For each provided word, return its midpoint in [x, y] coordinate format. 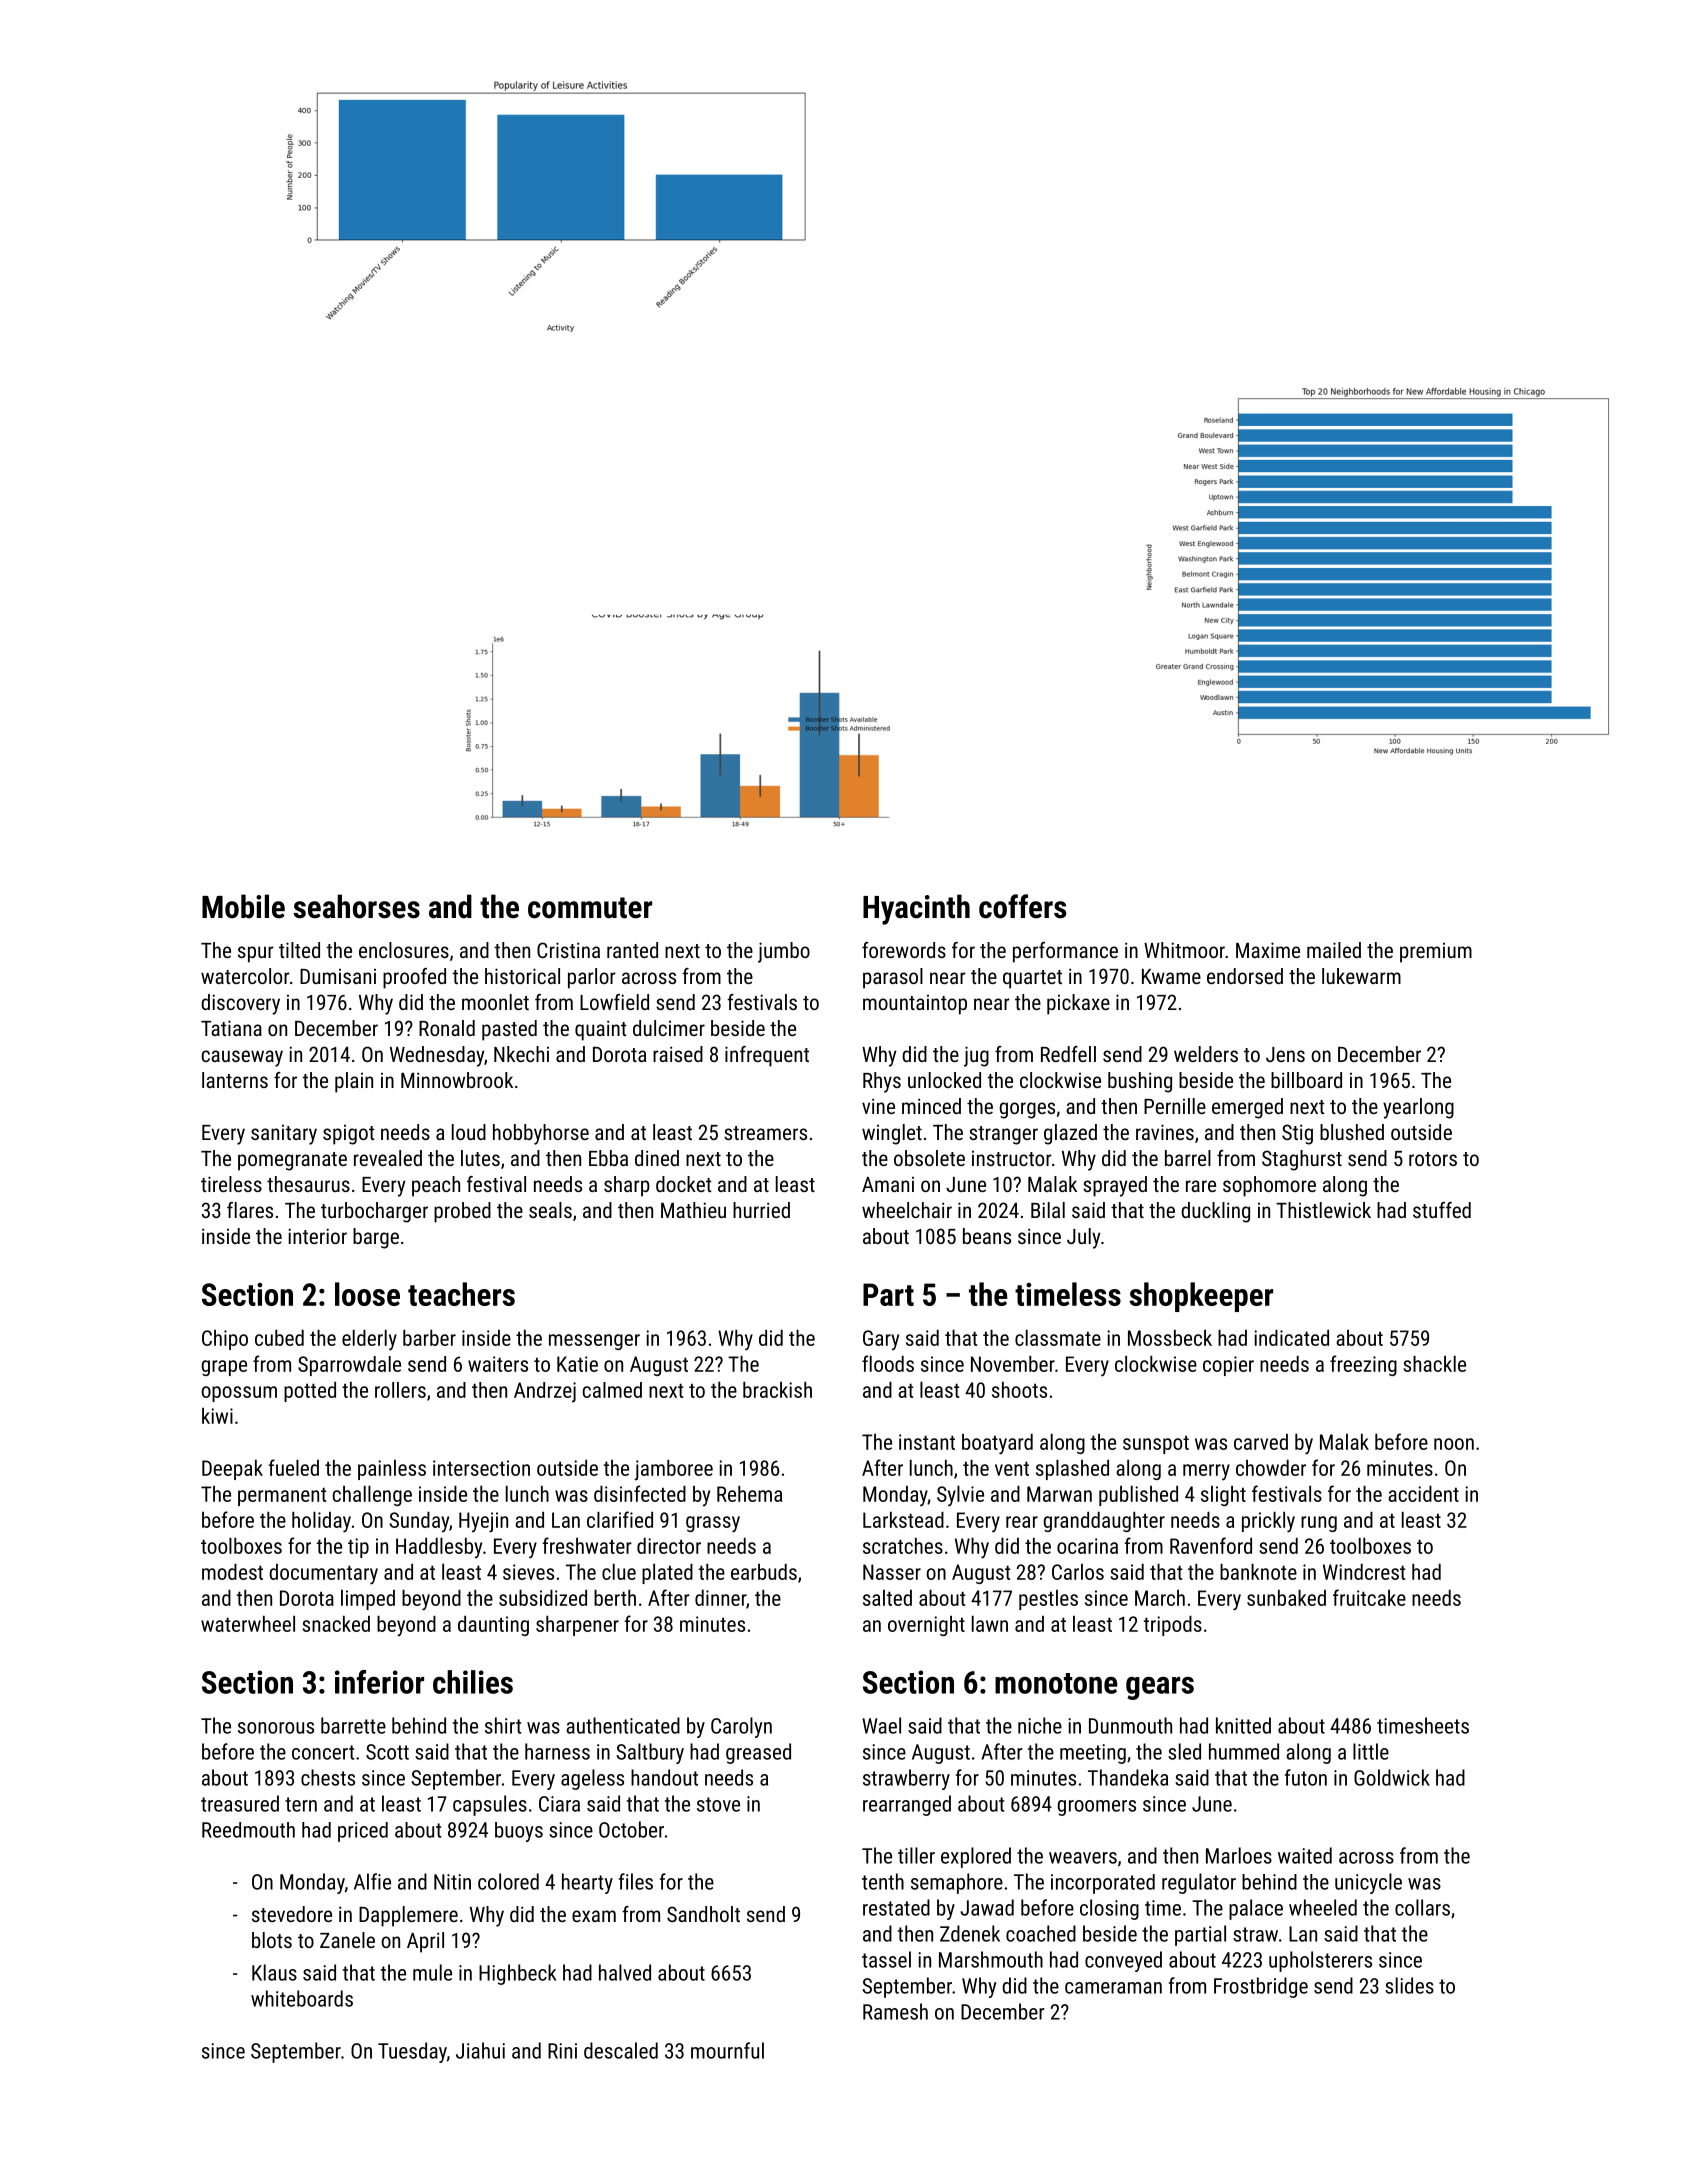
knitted [1243, 1725]
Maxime [1268, 950]
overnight [926, 1626]
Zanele [347, 1940]
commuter [590, 908]
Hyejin [483, 1522]
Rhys [882, 1082]
